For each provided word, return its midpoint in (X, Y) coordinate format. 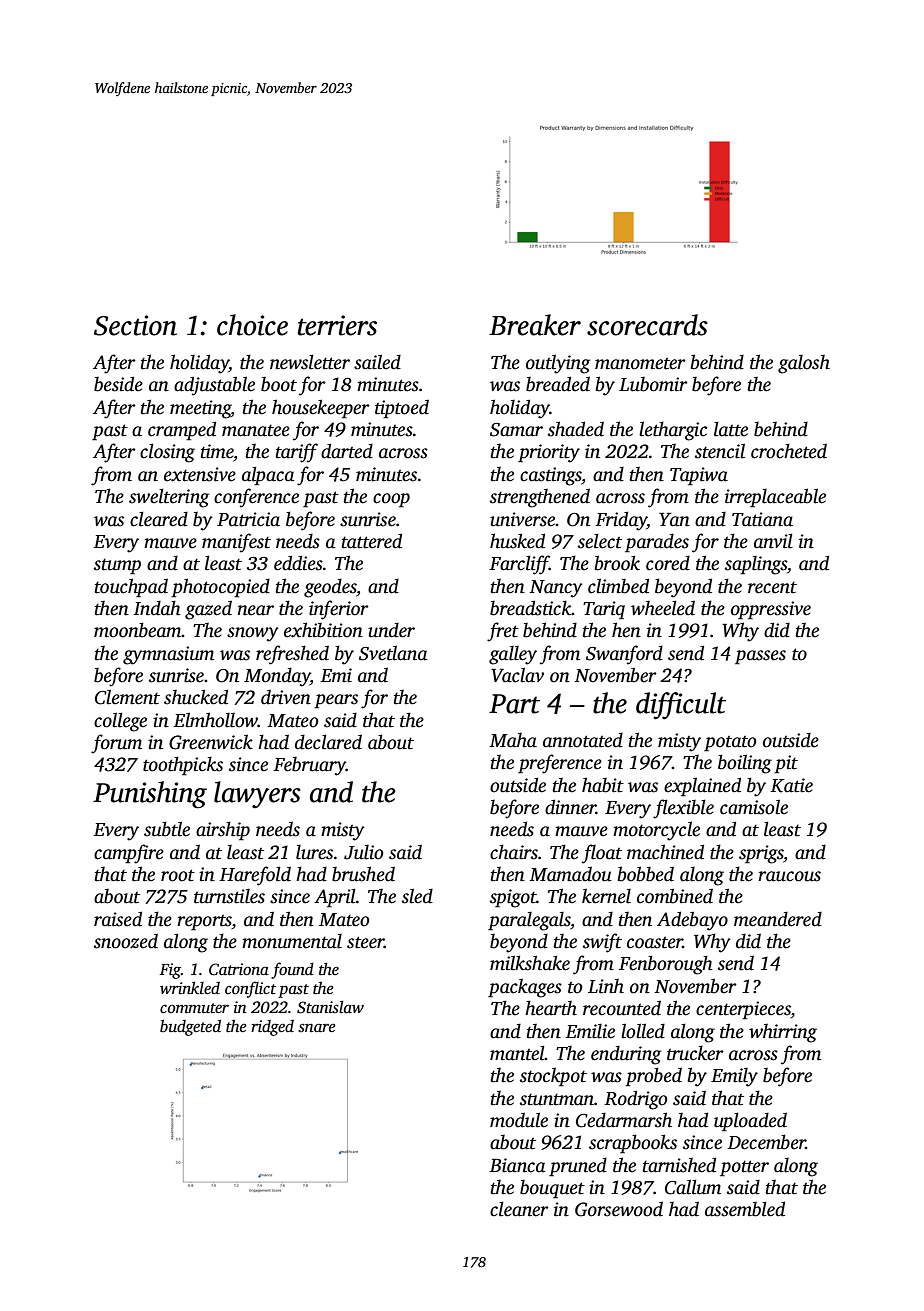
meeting (200, 409)
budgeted (190, 1027)
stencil (720, 451)
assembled (745, 1209)
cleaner (519, 1209)
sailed (377, 362)
